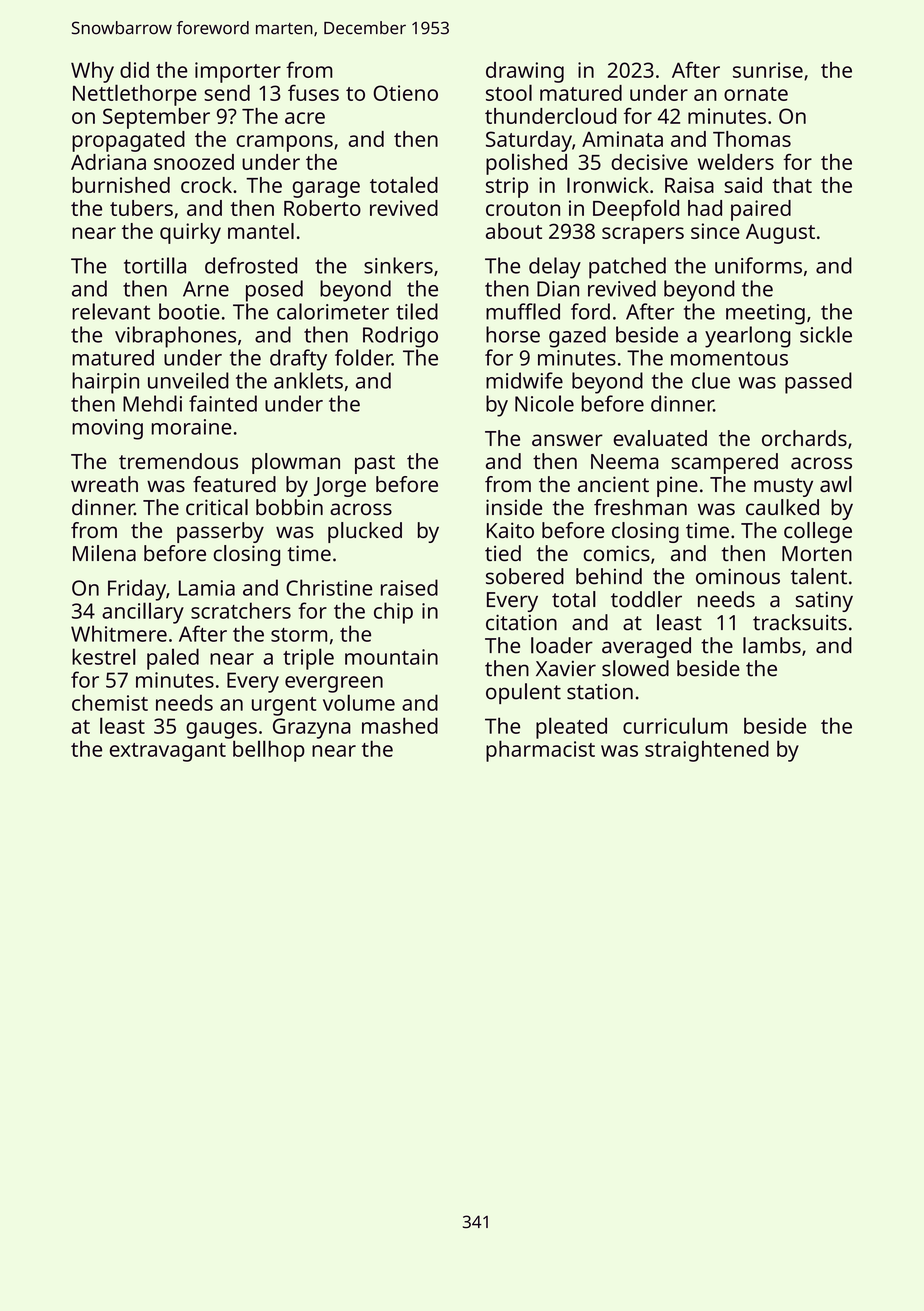 This screenshot has width=924, height=1311. Describe the element at coordinates (155, 265) in the screenshot. I see `tortilla` at that location.
